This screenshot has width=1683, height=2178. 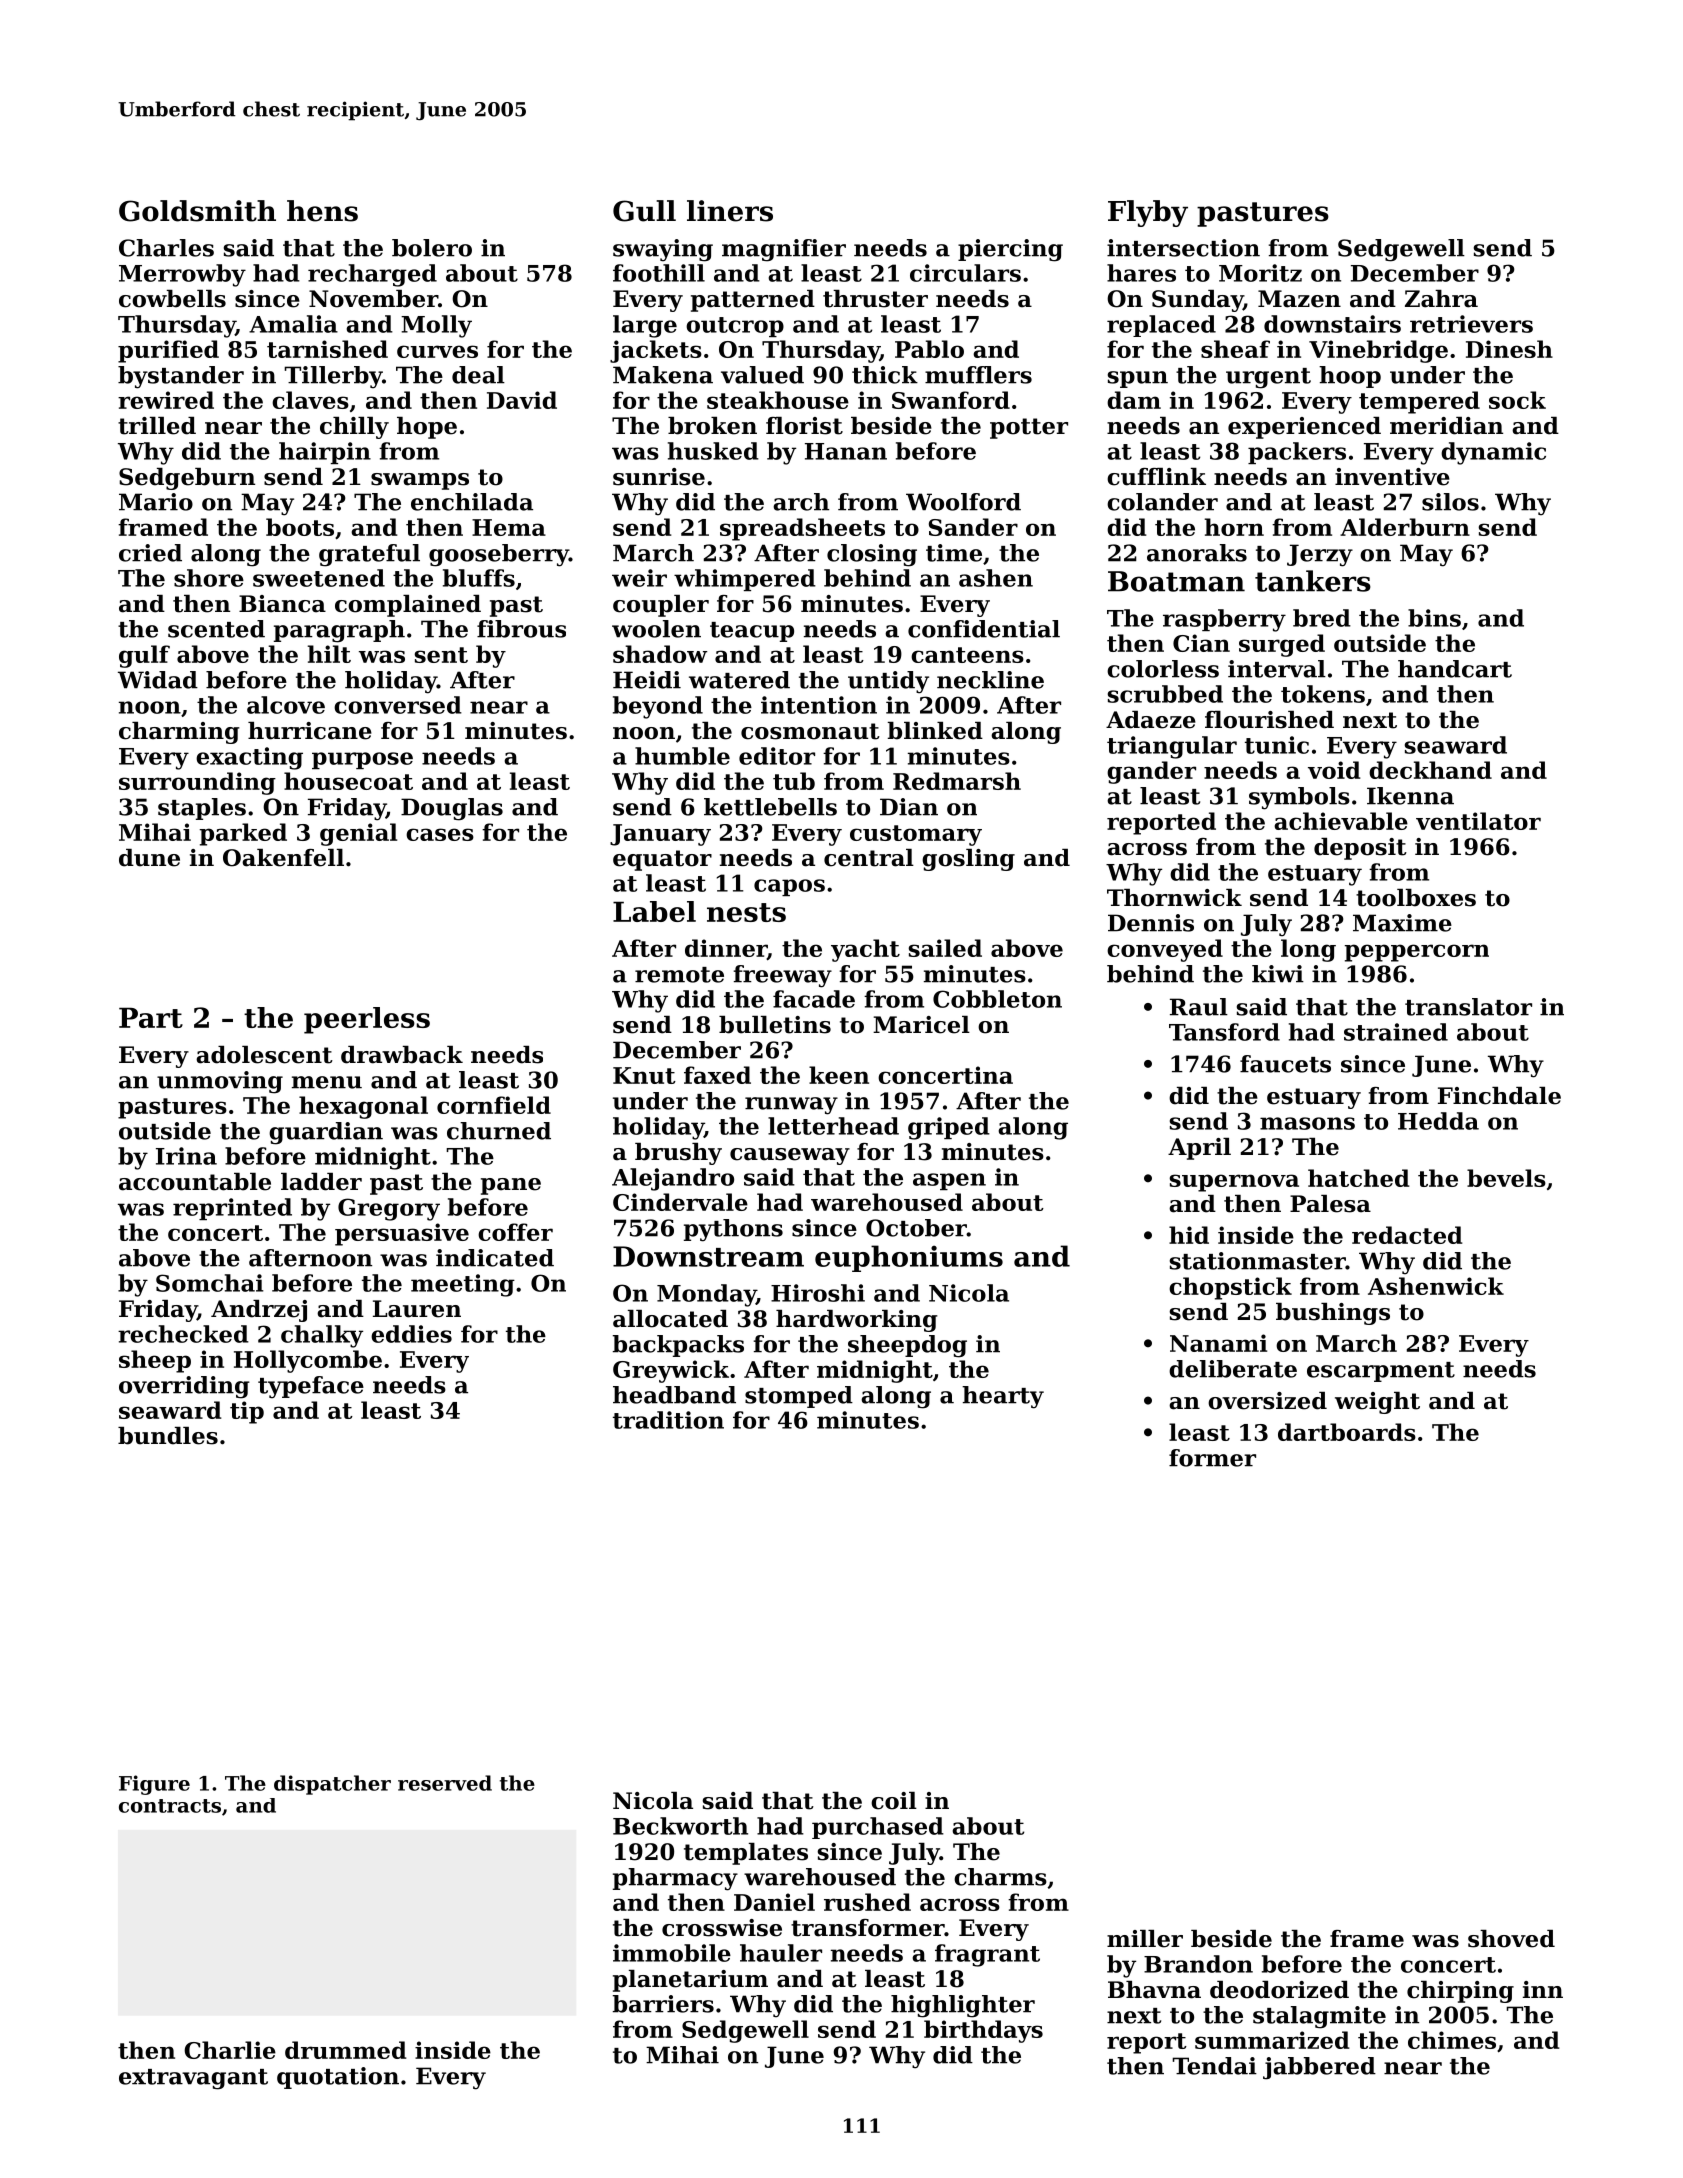 I want to click on Irina, so click(x=186, y=1156).
